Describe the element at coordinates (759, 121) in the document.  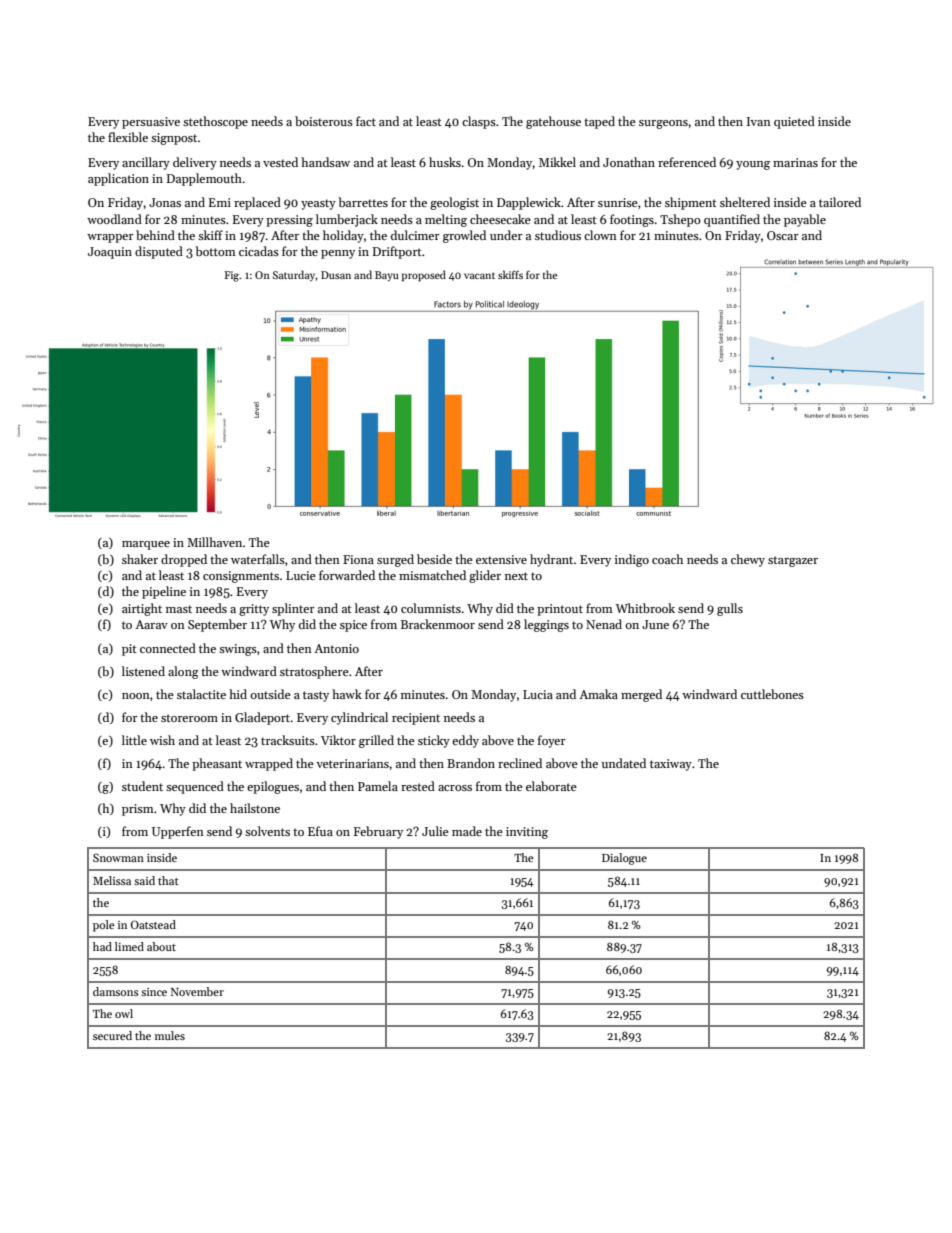
I see `Ivan` at that location.
